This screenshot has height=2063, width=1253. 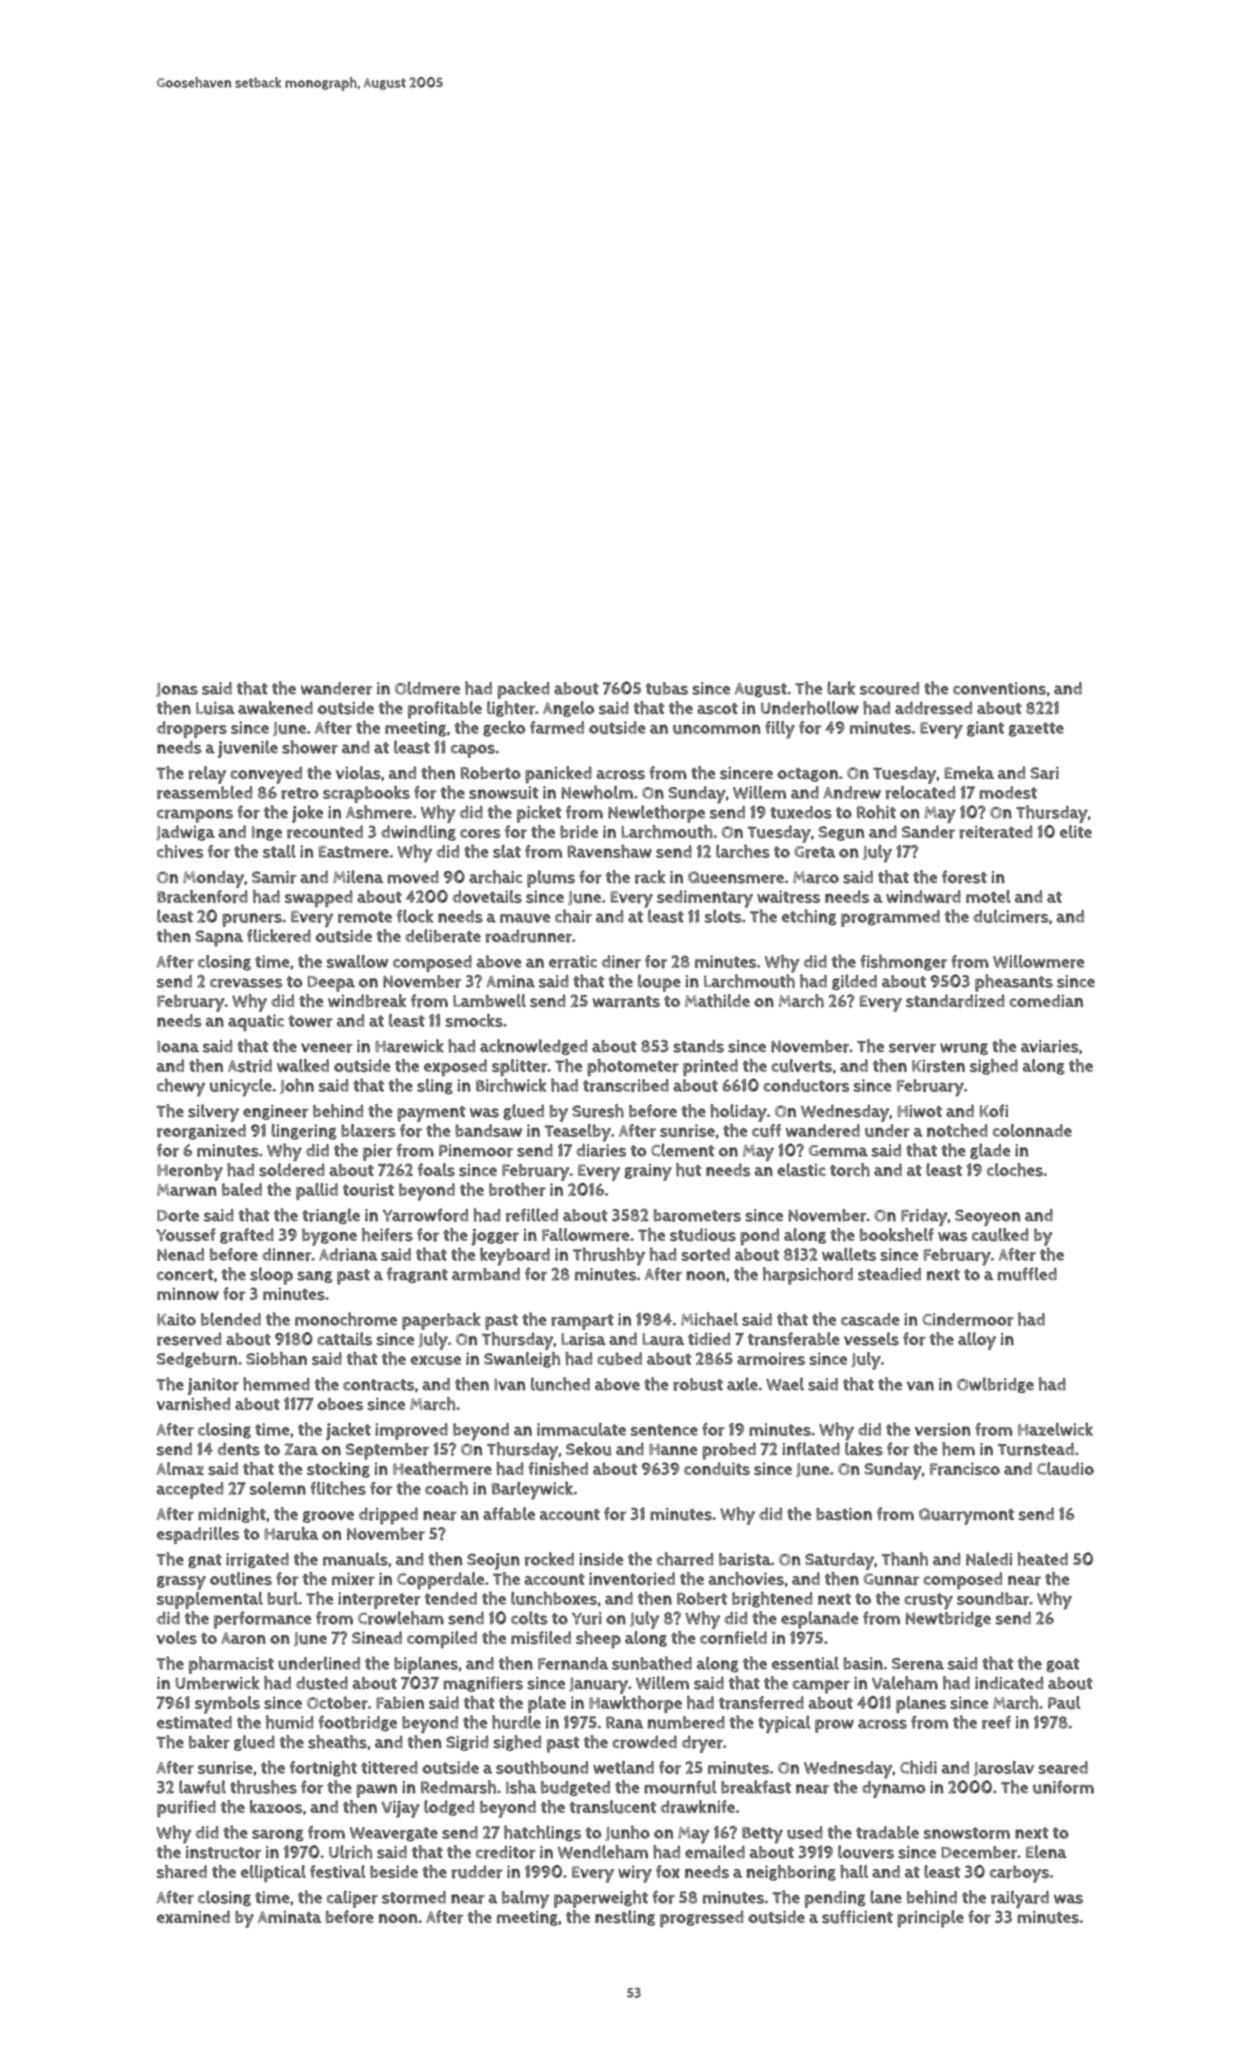 I want to click on armband, so click(x=486, y=1274).
